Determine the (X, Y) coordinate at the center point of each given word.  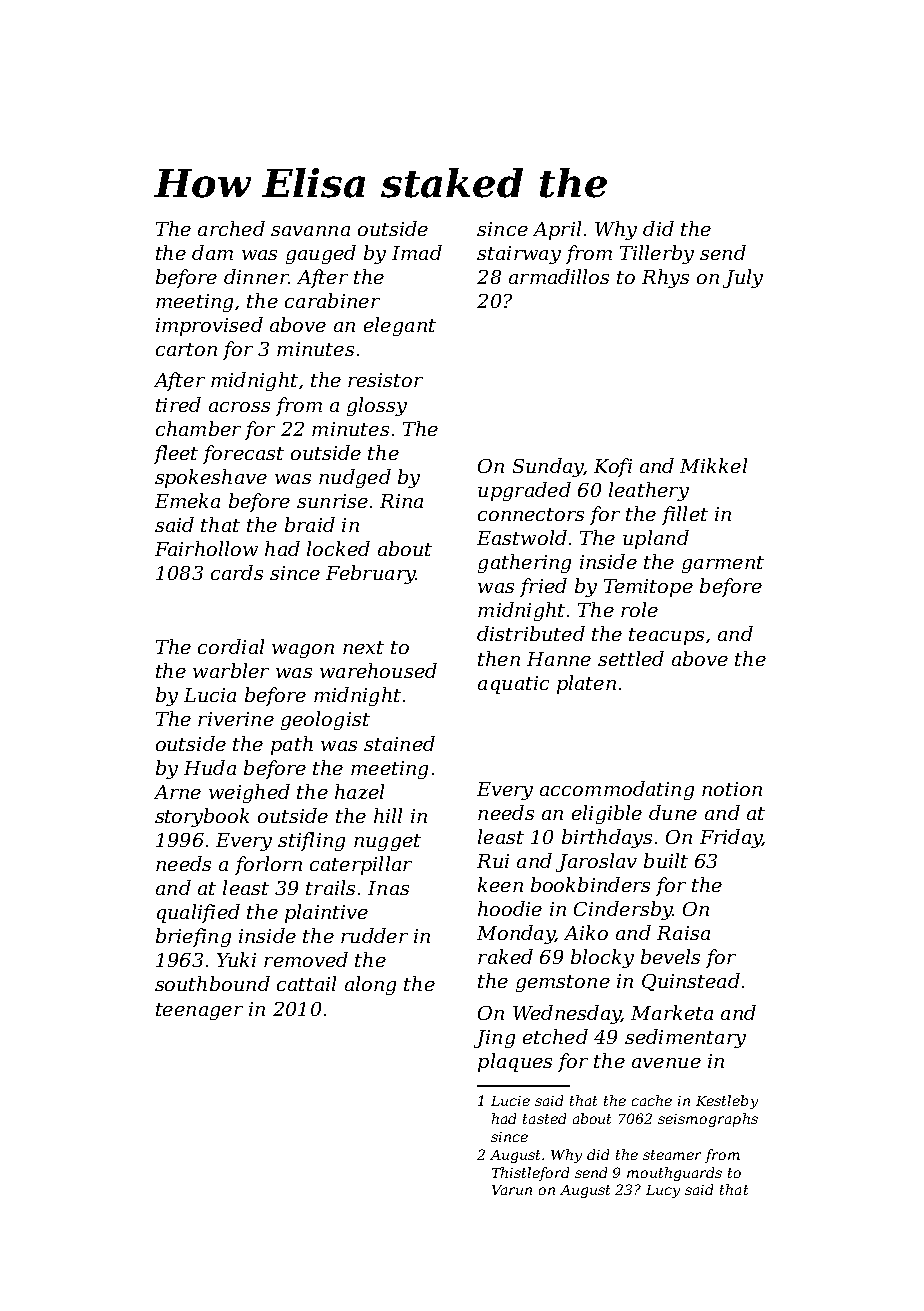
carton (186, 349)
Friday (731, 838)
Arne (177, 792)
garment (723, 564)
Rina (401, 501)
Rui (493, 861)
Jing (494, 1039)
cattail (306, 983)
